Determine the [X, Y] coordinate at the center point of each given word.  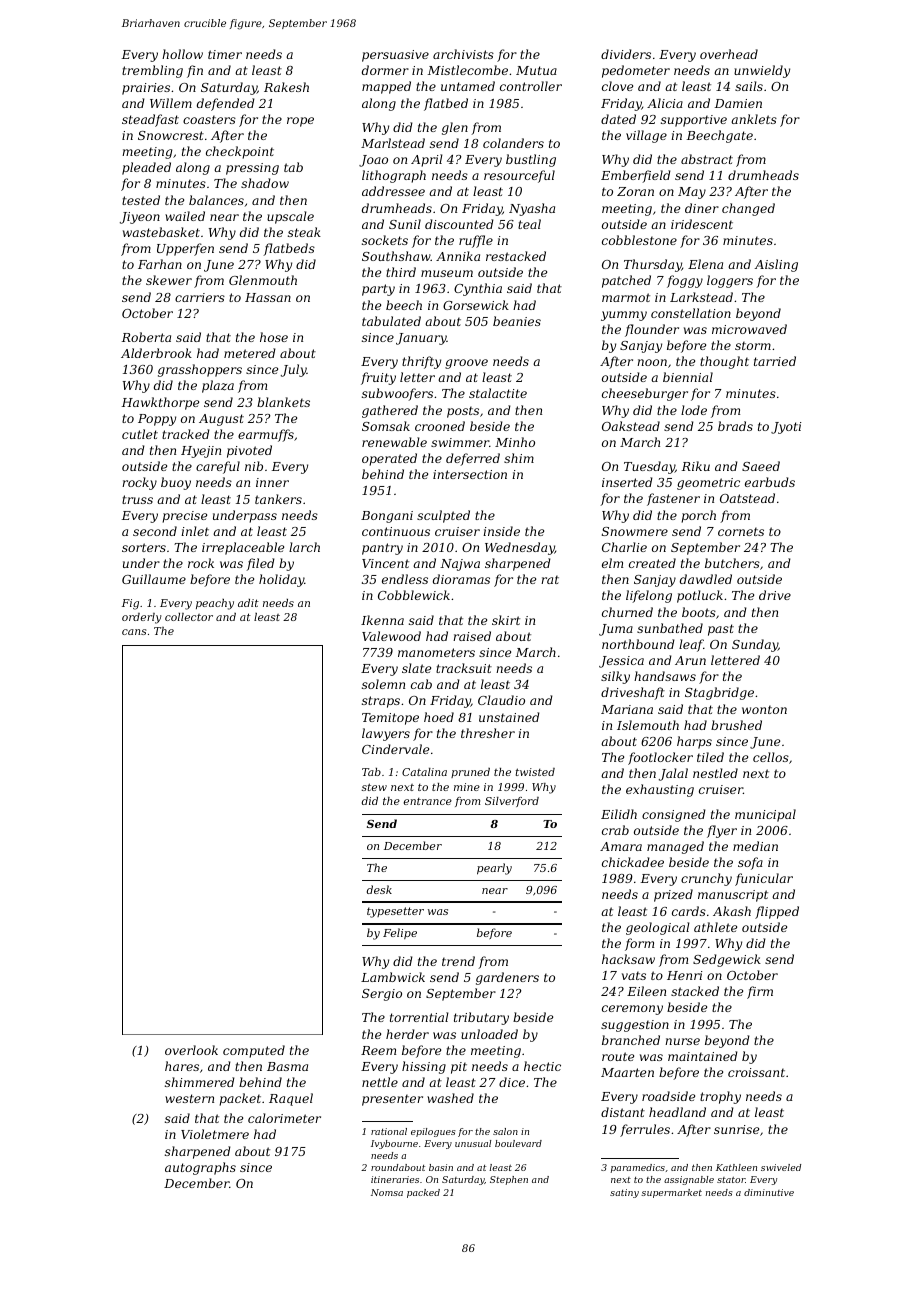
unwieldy [762, 71]
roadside [668, 1096]
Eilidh [619, 814]
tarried [775, 361]
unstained [509, 717]
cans [134, 632]
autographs [200, 1168]
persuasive [395, 56]
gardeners [507, 978]
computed [254, 1051]
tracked [186, 434]
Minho [515, 442]
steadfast [150, 120]
